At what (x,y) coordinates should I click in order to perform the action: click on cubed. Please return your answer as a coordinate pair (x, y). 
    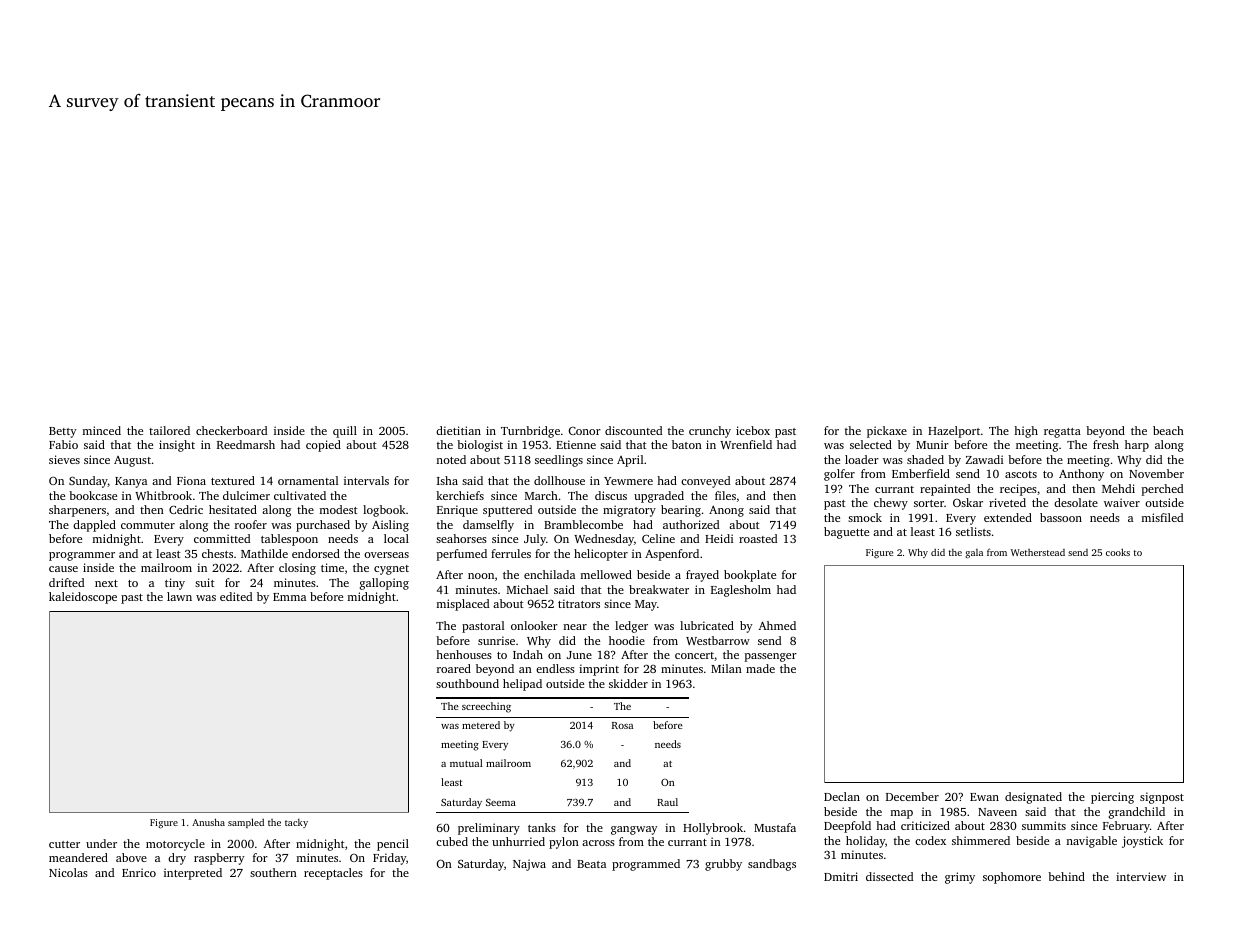
    Looking at the image, I should click on (452, 841).
